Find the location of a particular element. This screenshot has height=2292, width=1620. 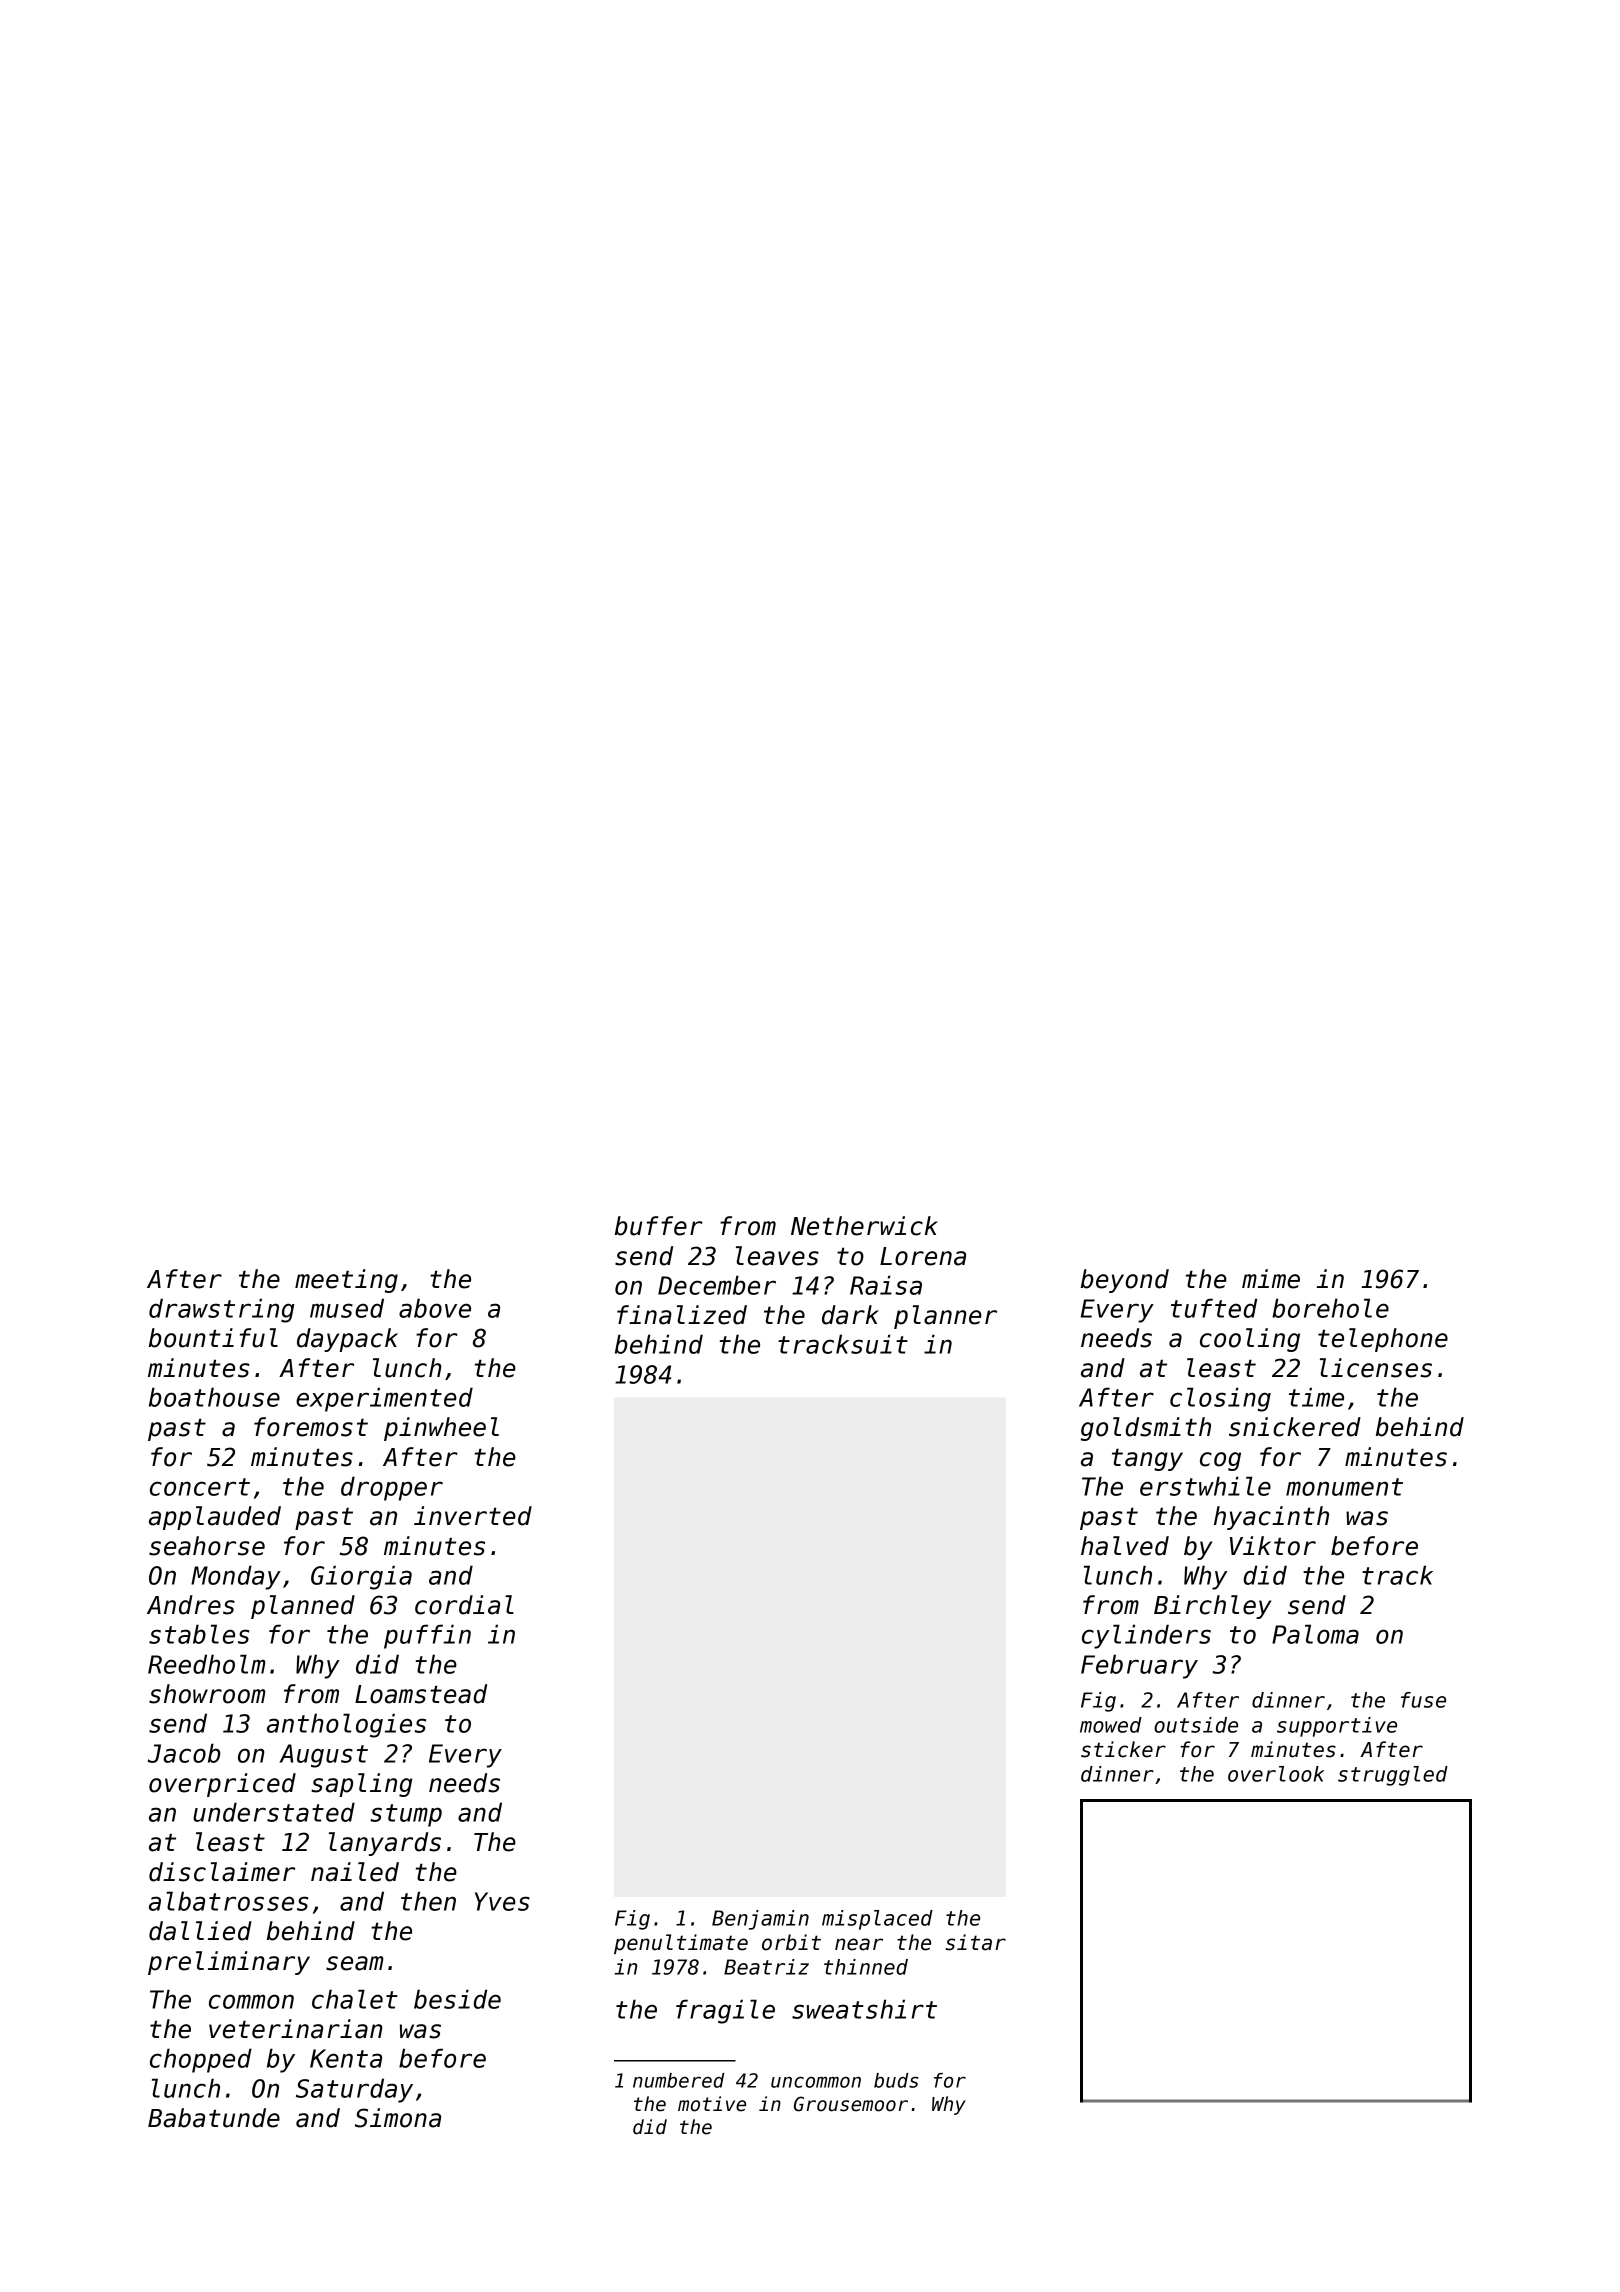

drawstring is located at coordinates (222, 1310).
